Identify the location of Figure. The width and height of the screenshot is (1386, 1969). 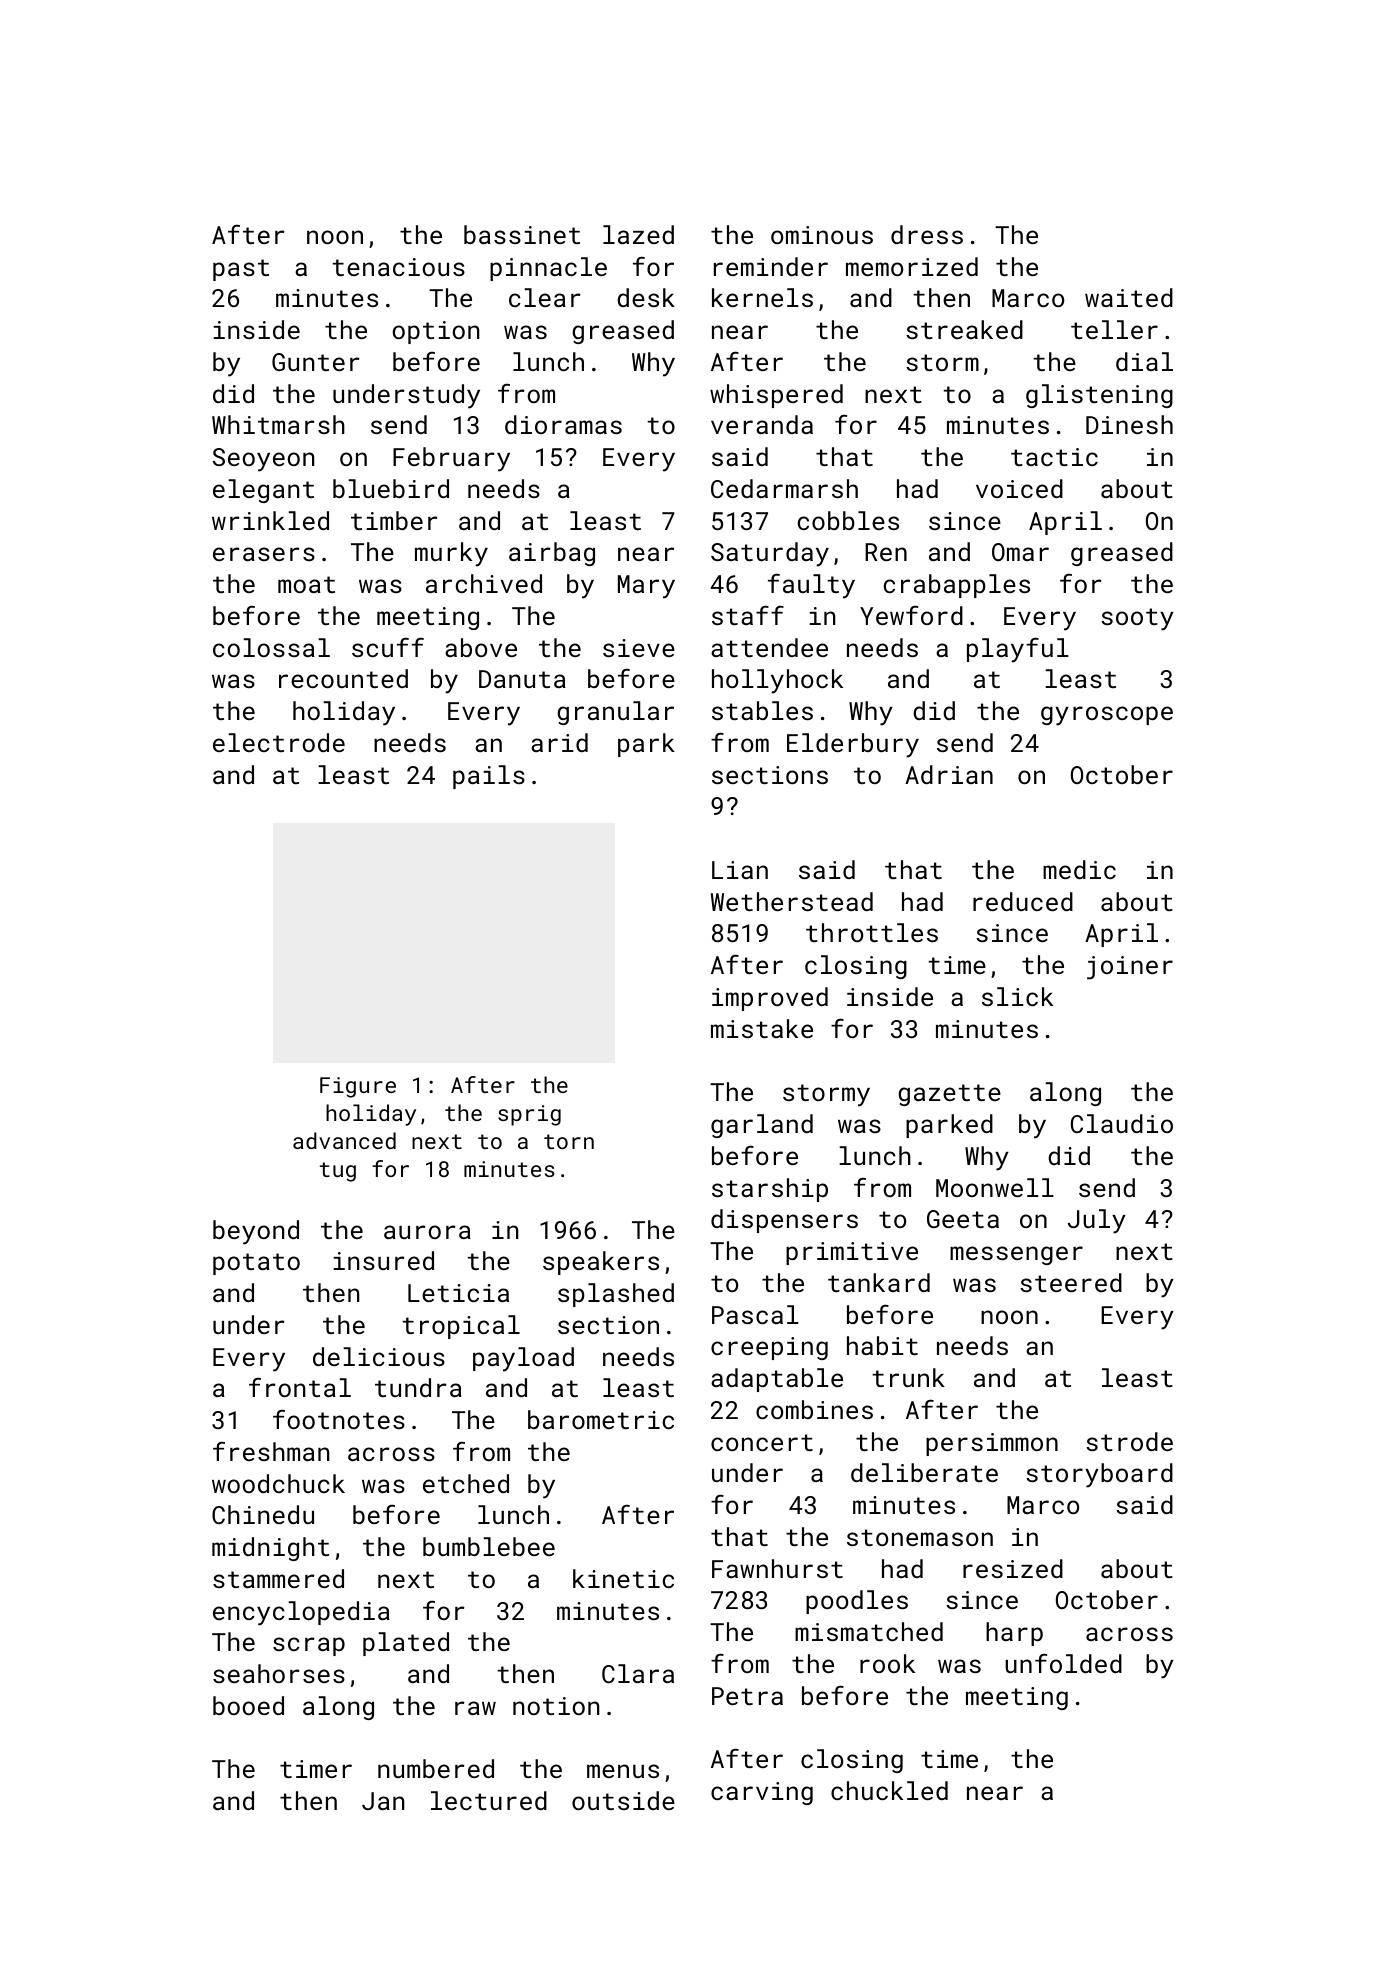
(358, 1087).
